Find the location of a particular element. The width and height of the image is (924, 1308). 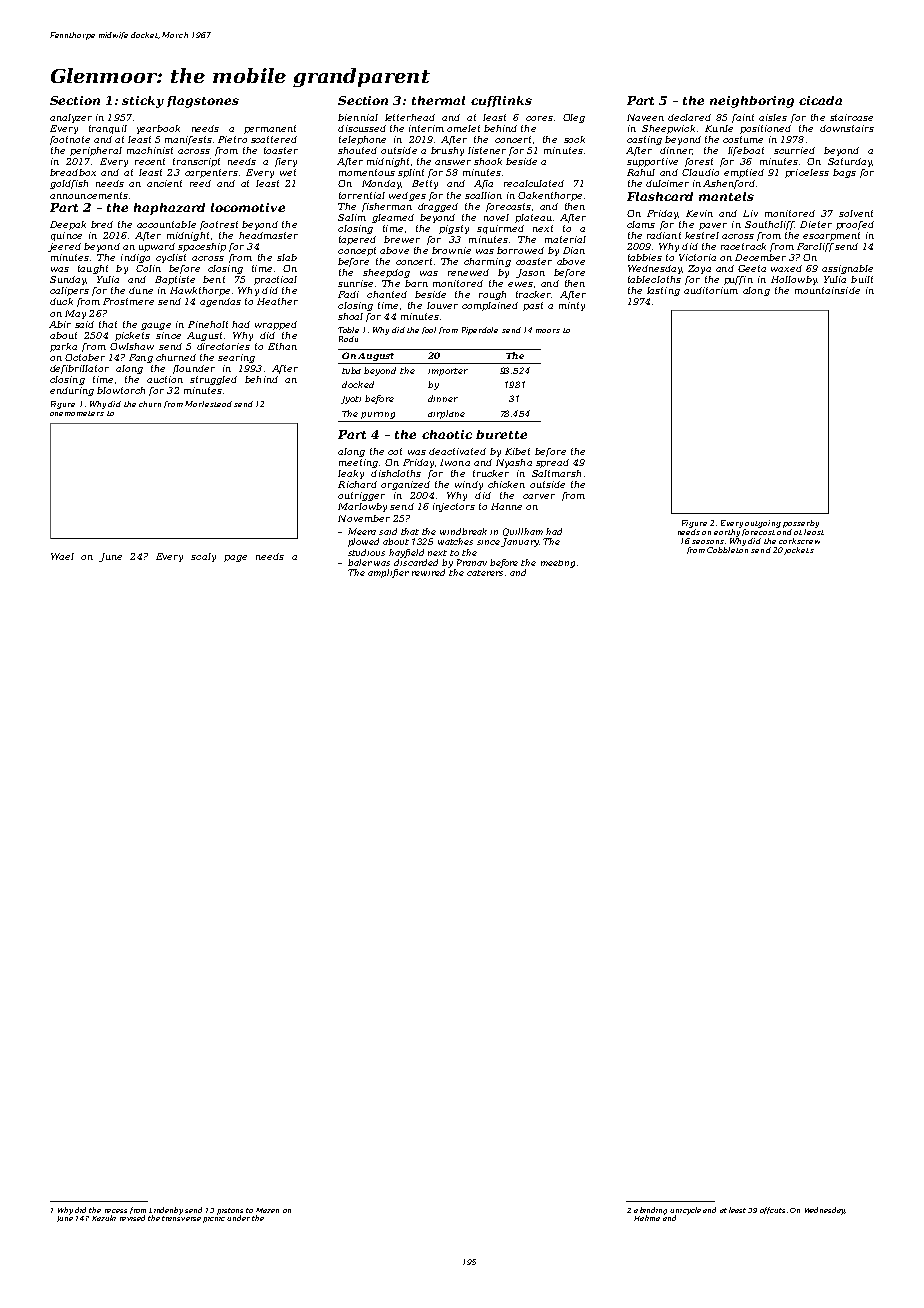

organized is located at coordinates (405, 485).
